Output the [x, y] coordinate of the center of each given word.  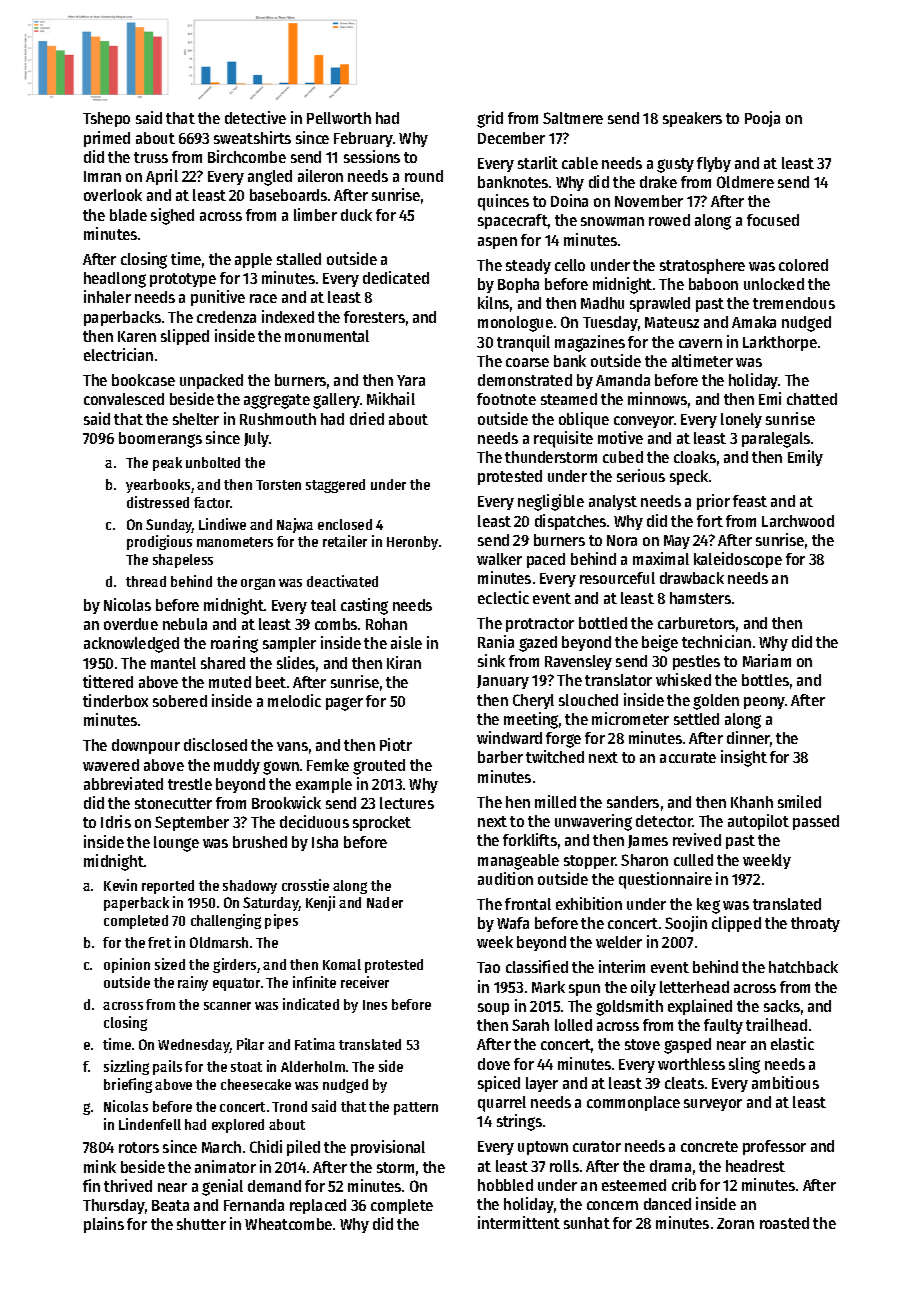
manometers [235, 542]
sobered [180, 701]
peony [764, 703]
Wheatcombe [288, 1224]
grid [490, 119]
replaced [318, 1206]
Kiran [404, 662]
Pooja [762, 119]
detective [255, 117]
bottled [603, 623]
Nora [622, 540]
